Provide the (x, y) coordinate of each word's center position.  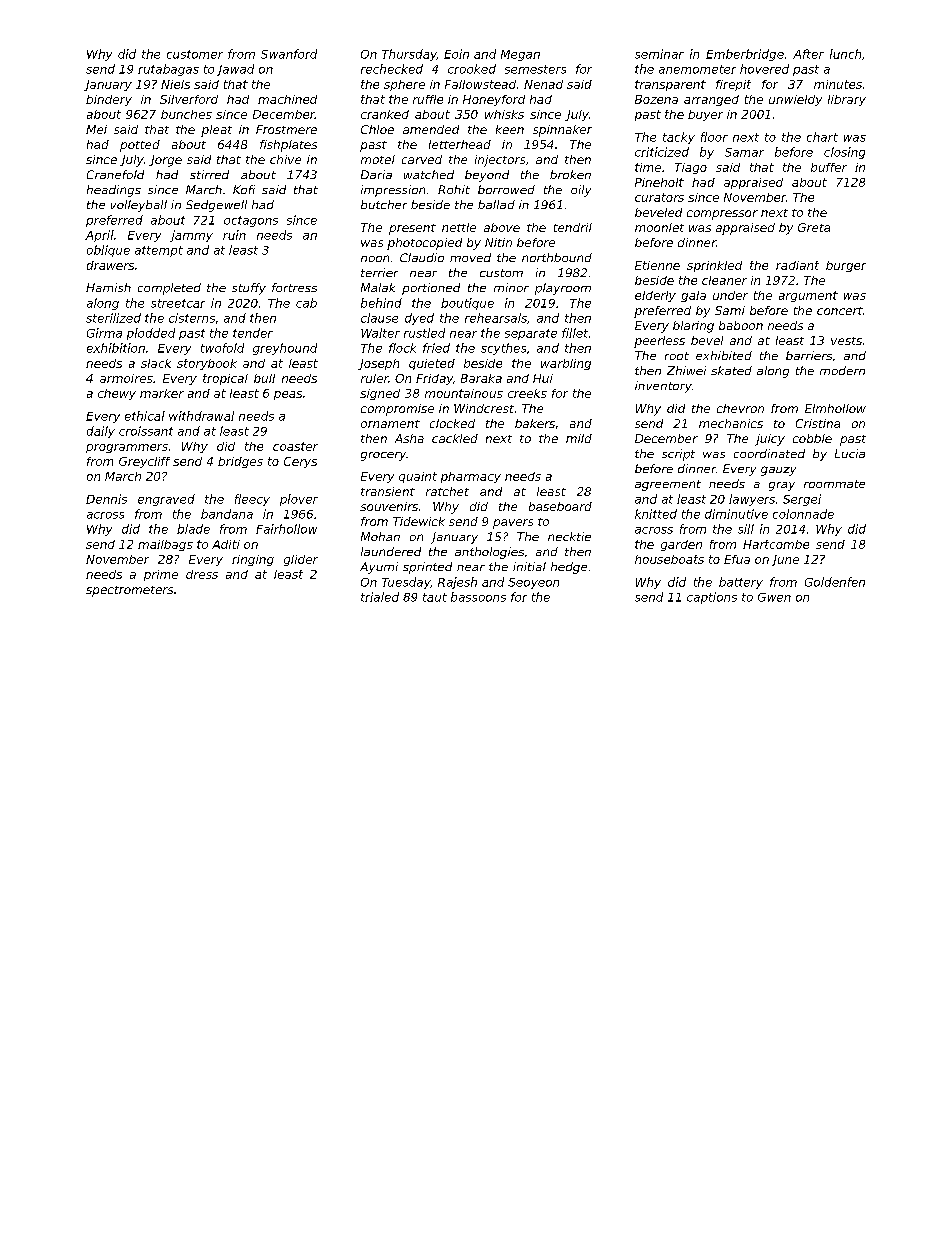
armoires (126, 378)
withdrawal (201, 416)
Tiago (691, 168)
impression (393, 191)
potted (140, 146)
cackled (455, 438)
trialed (380, 597)
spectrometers (129, 591)
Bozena (656, 99)
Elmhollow (835, 408)
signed (380, 394)
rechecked (392, 69)
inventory (663, 387)
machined (287, 99)
